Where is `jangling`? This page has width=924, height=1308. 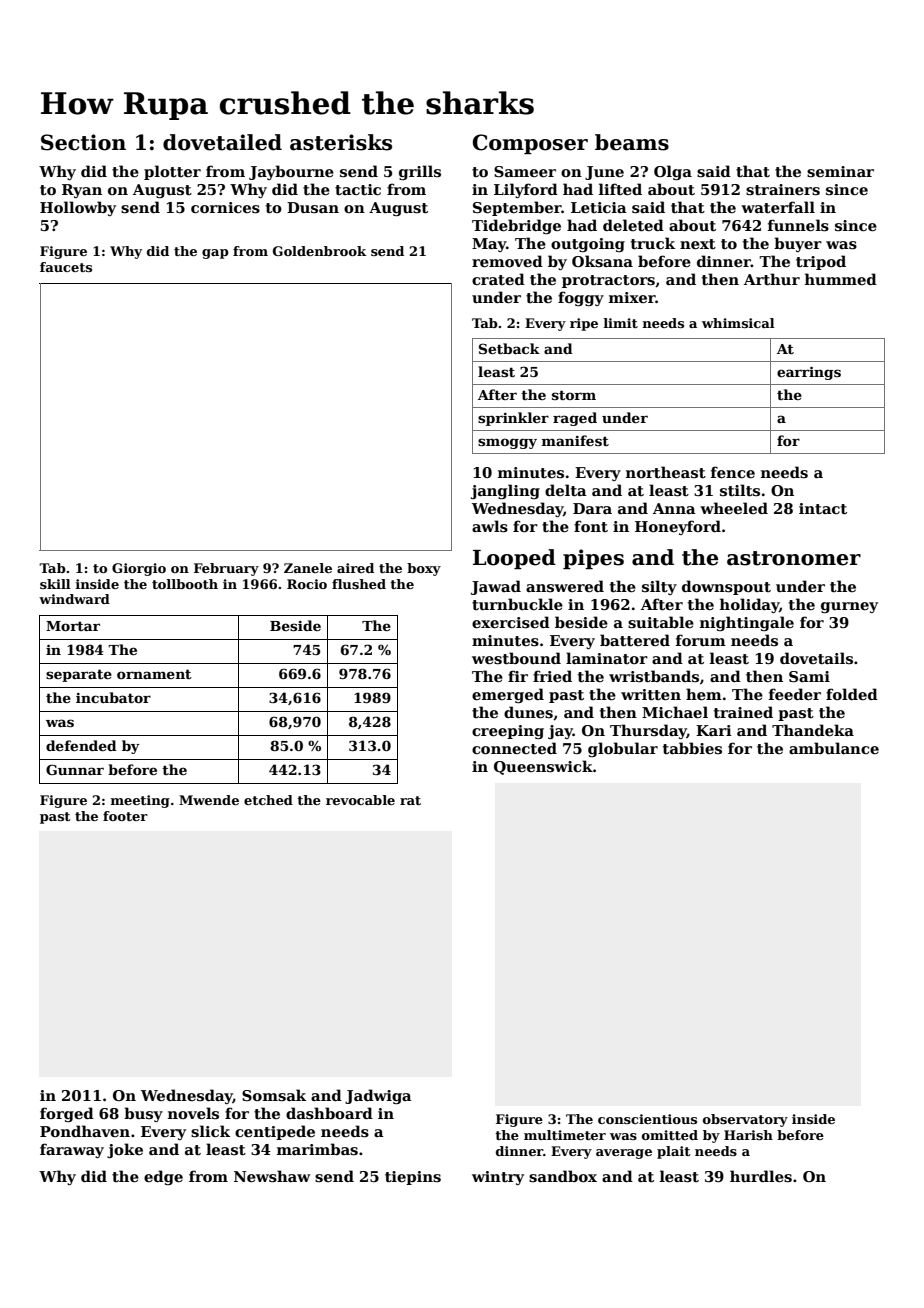 jangling is located at coordinates (505, 491).
